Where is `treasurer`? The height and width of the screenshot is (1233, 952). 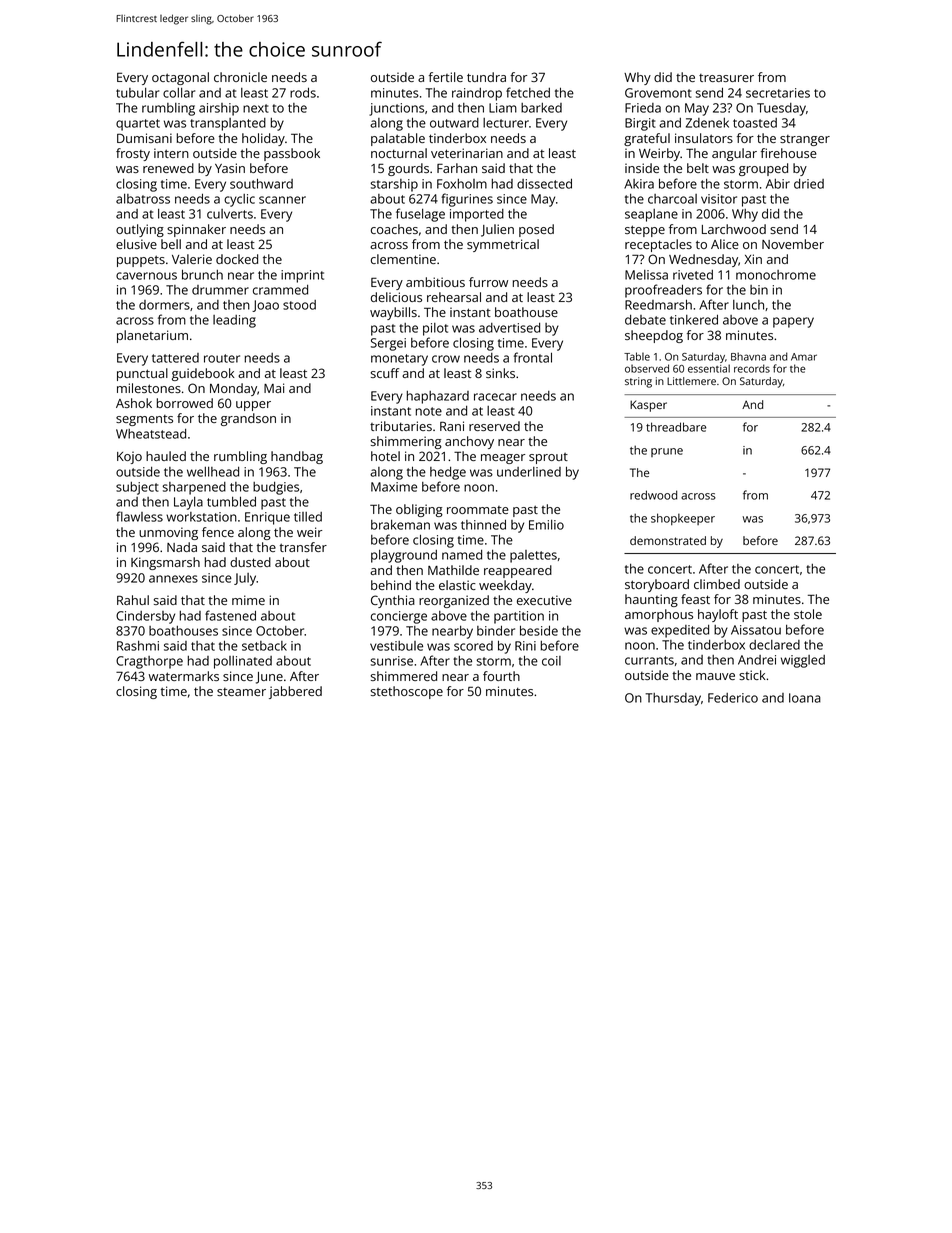
treasurer is located at coordinates (726, 78).
